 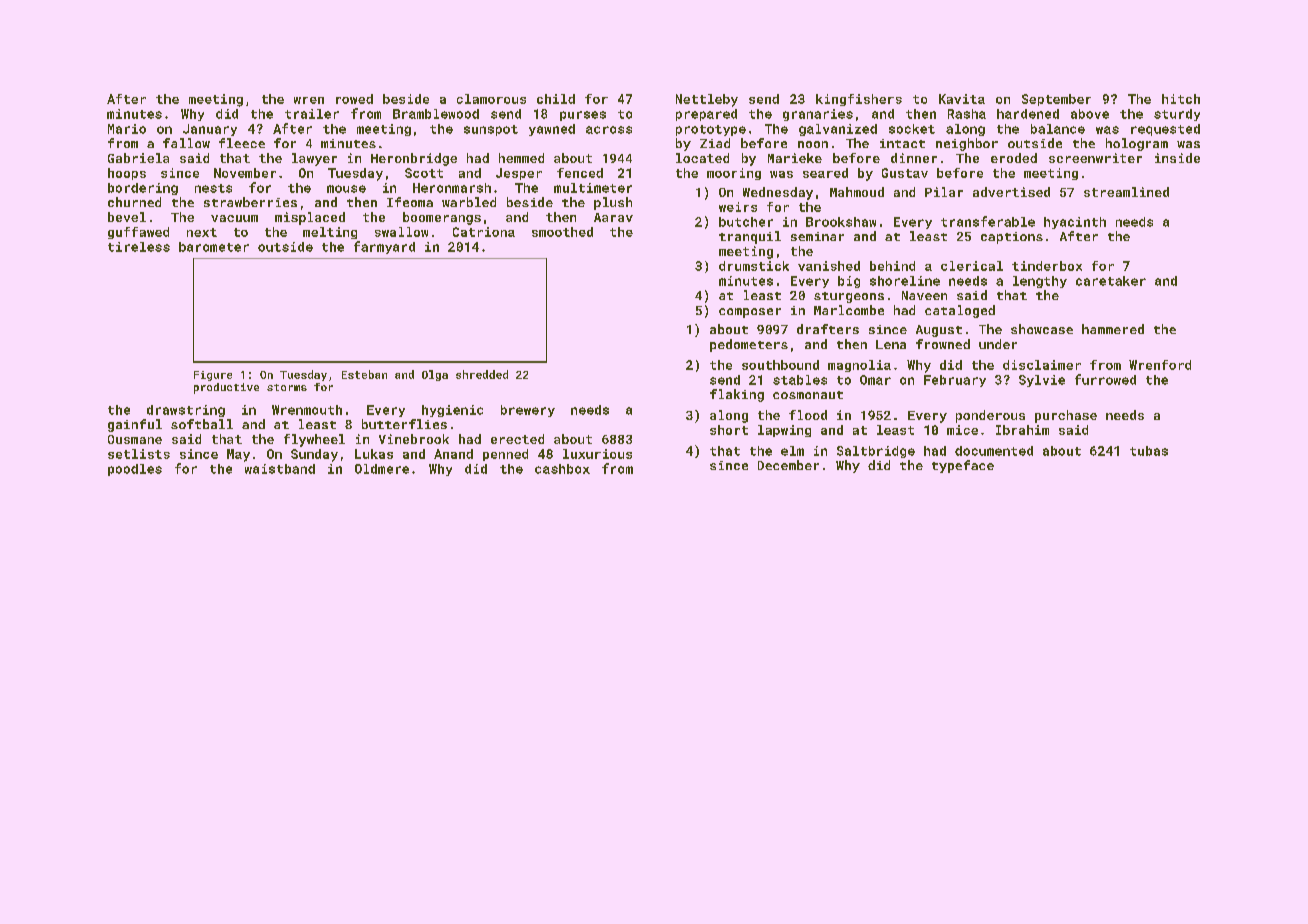 I want to click on Oldmere, so click(x=382, y=469).
